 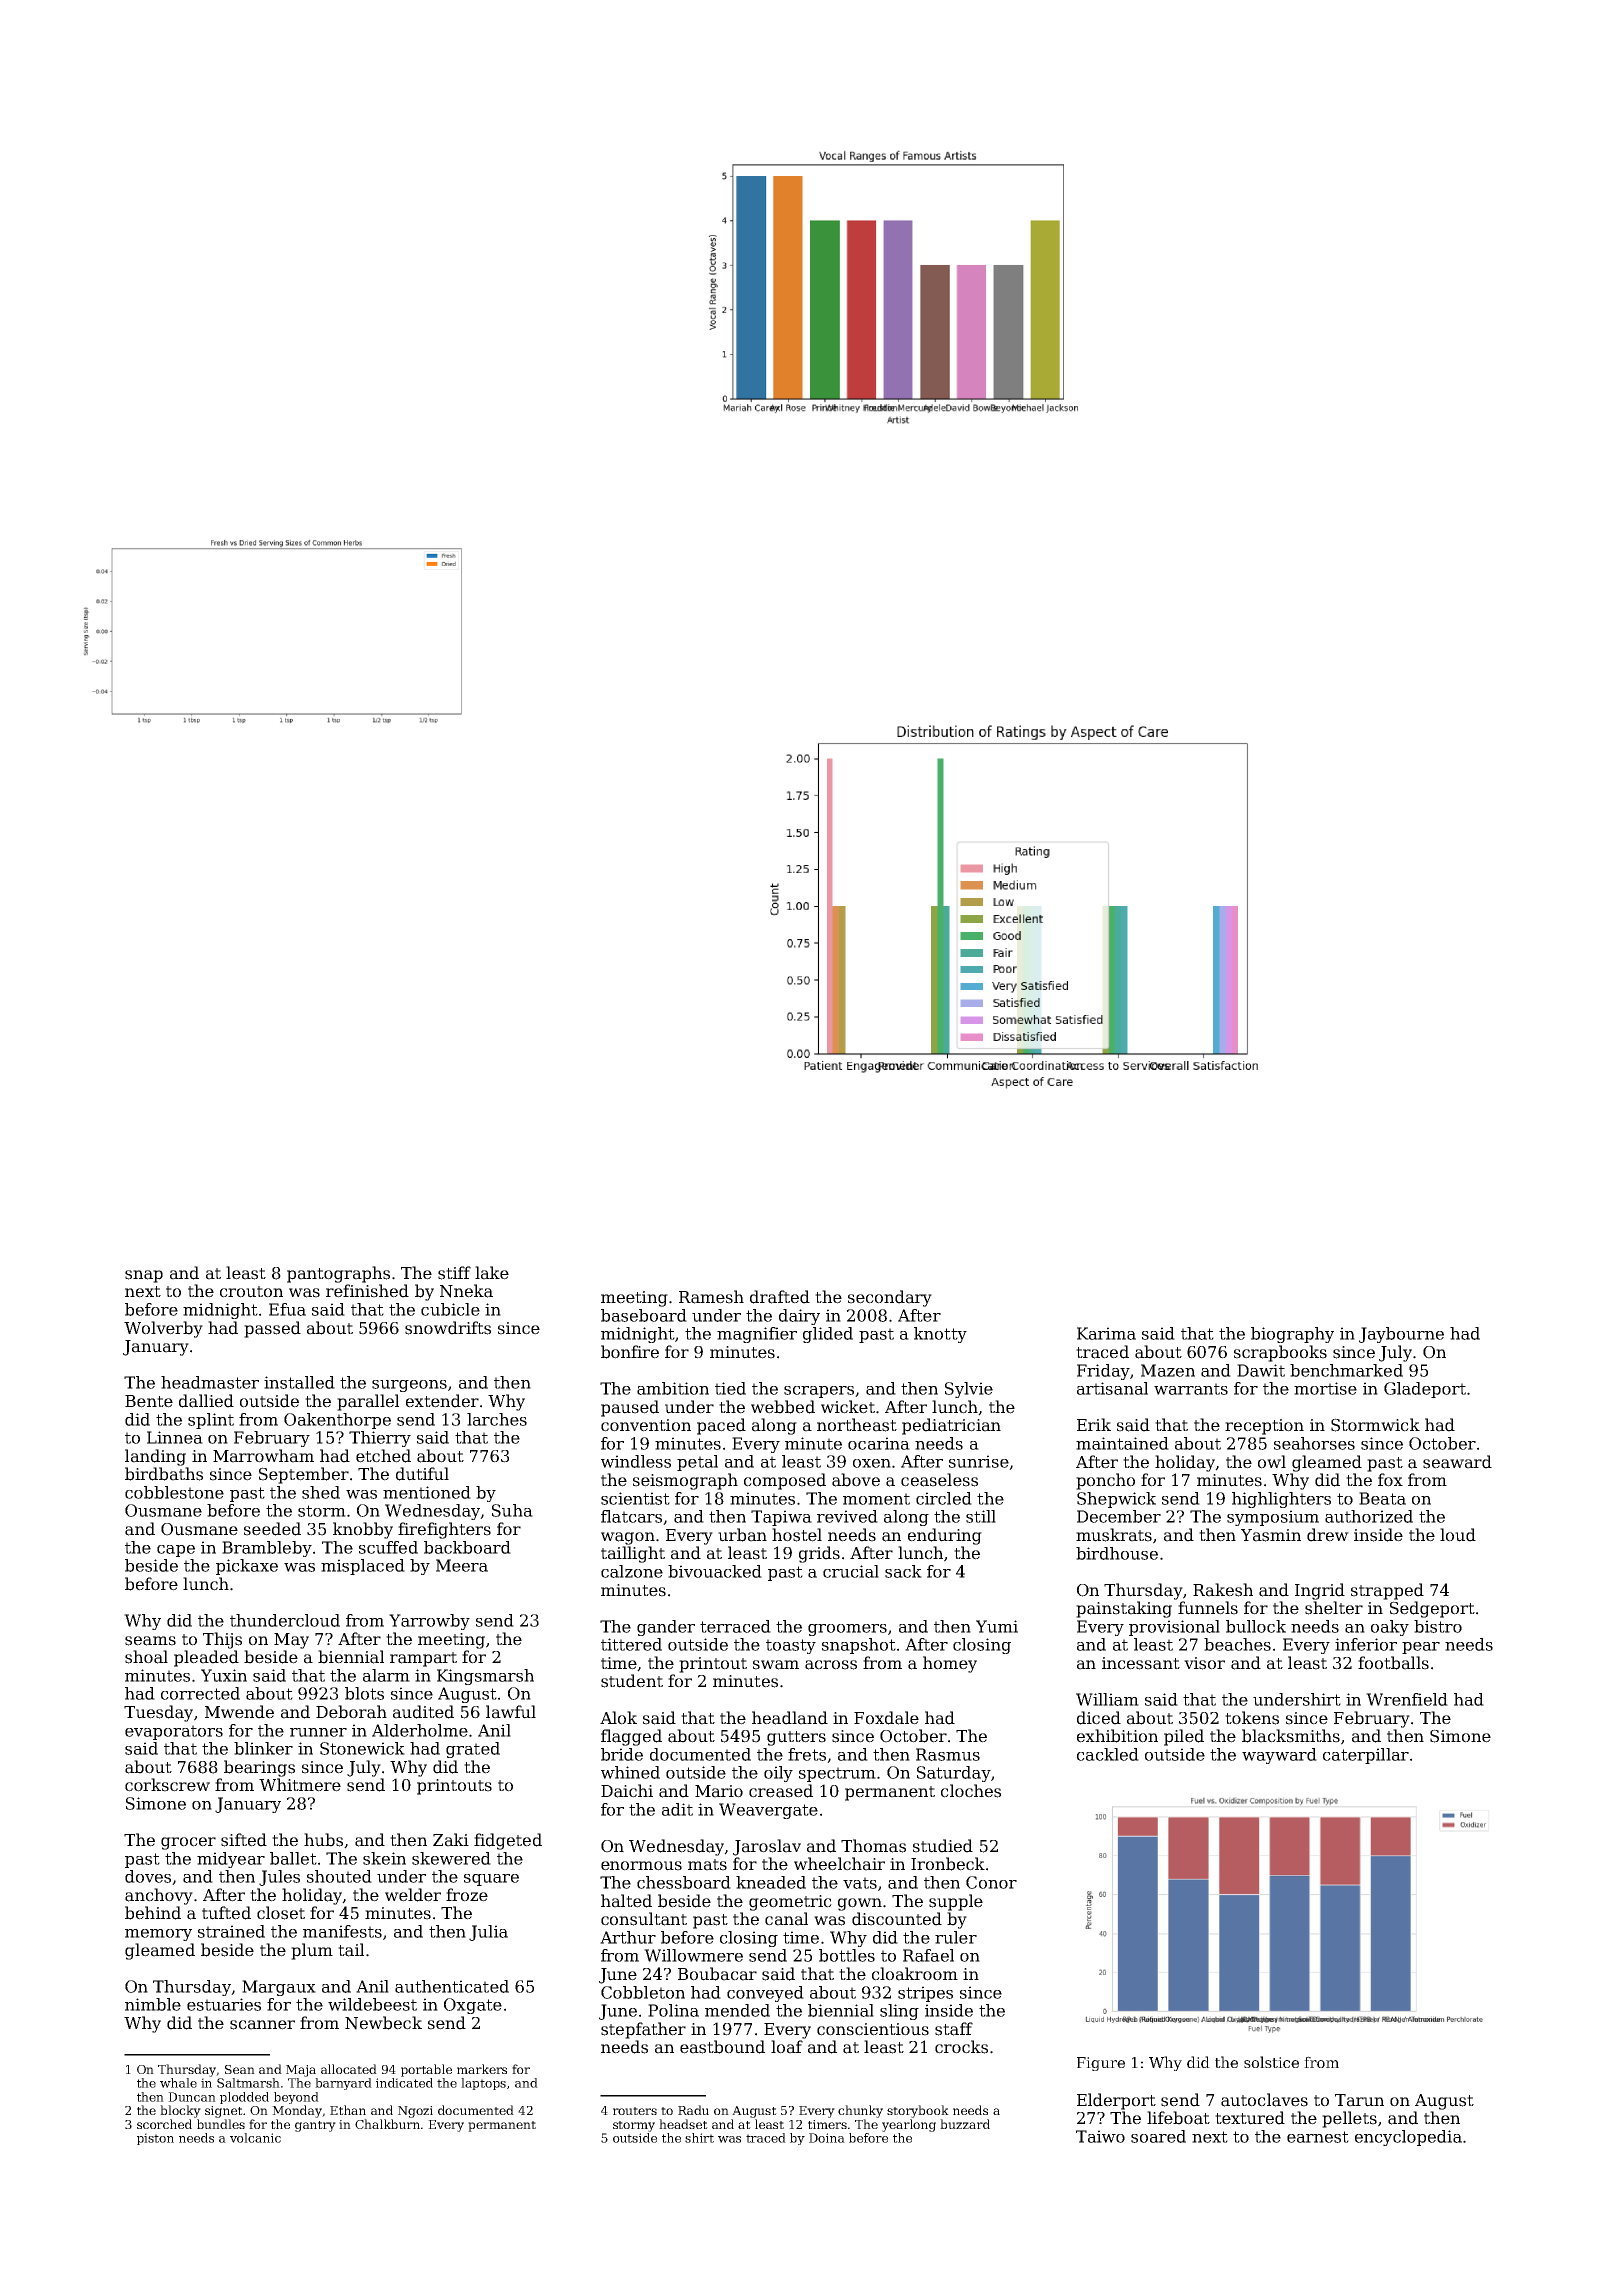 I want to click on caterpillar, so click(x=1366, y=1756).
